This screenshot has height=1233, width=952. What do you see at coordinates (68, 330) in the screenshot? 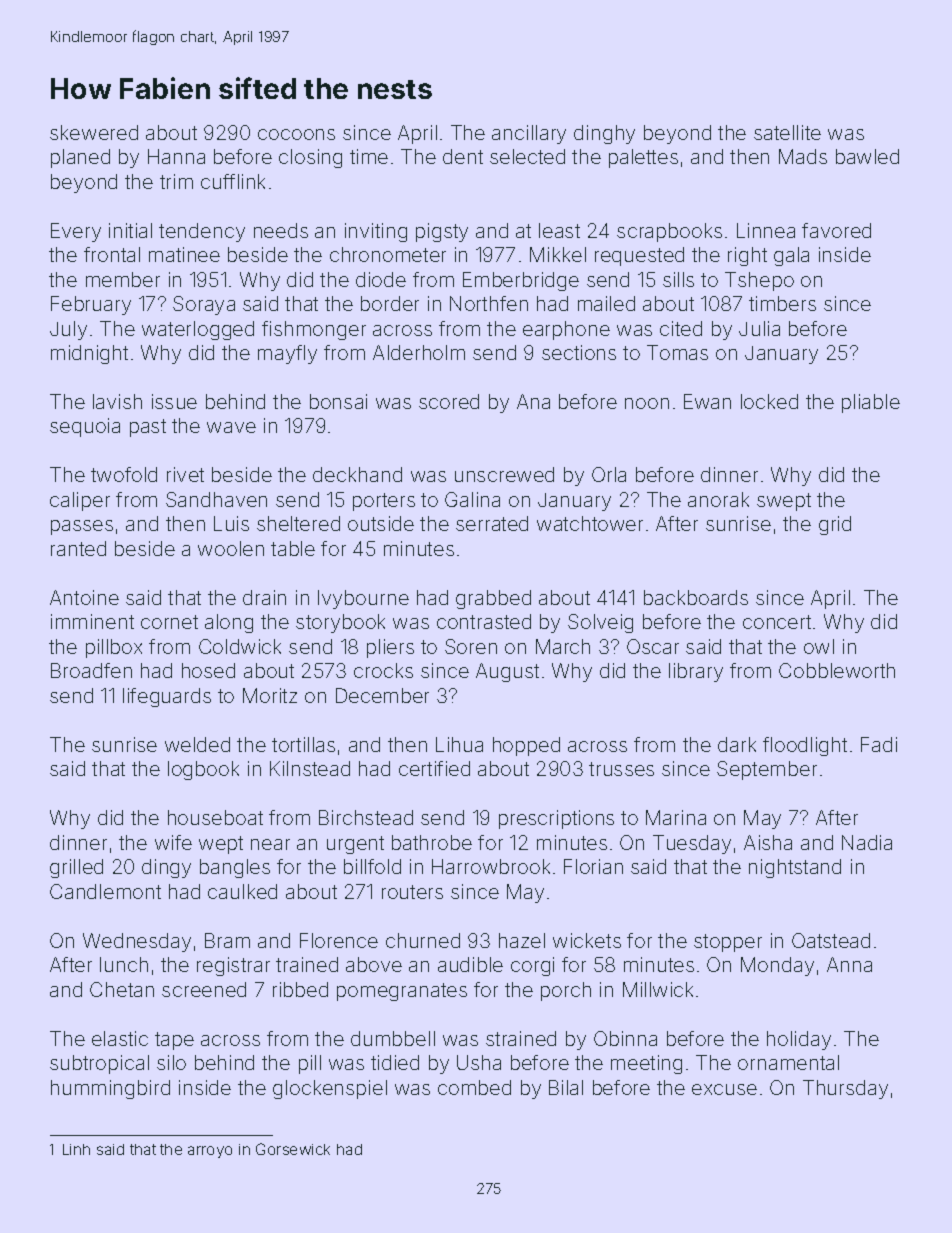
I see `July` at bounding box center [68, 330].
